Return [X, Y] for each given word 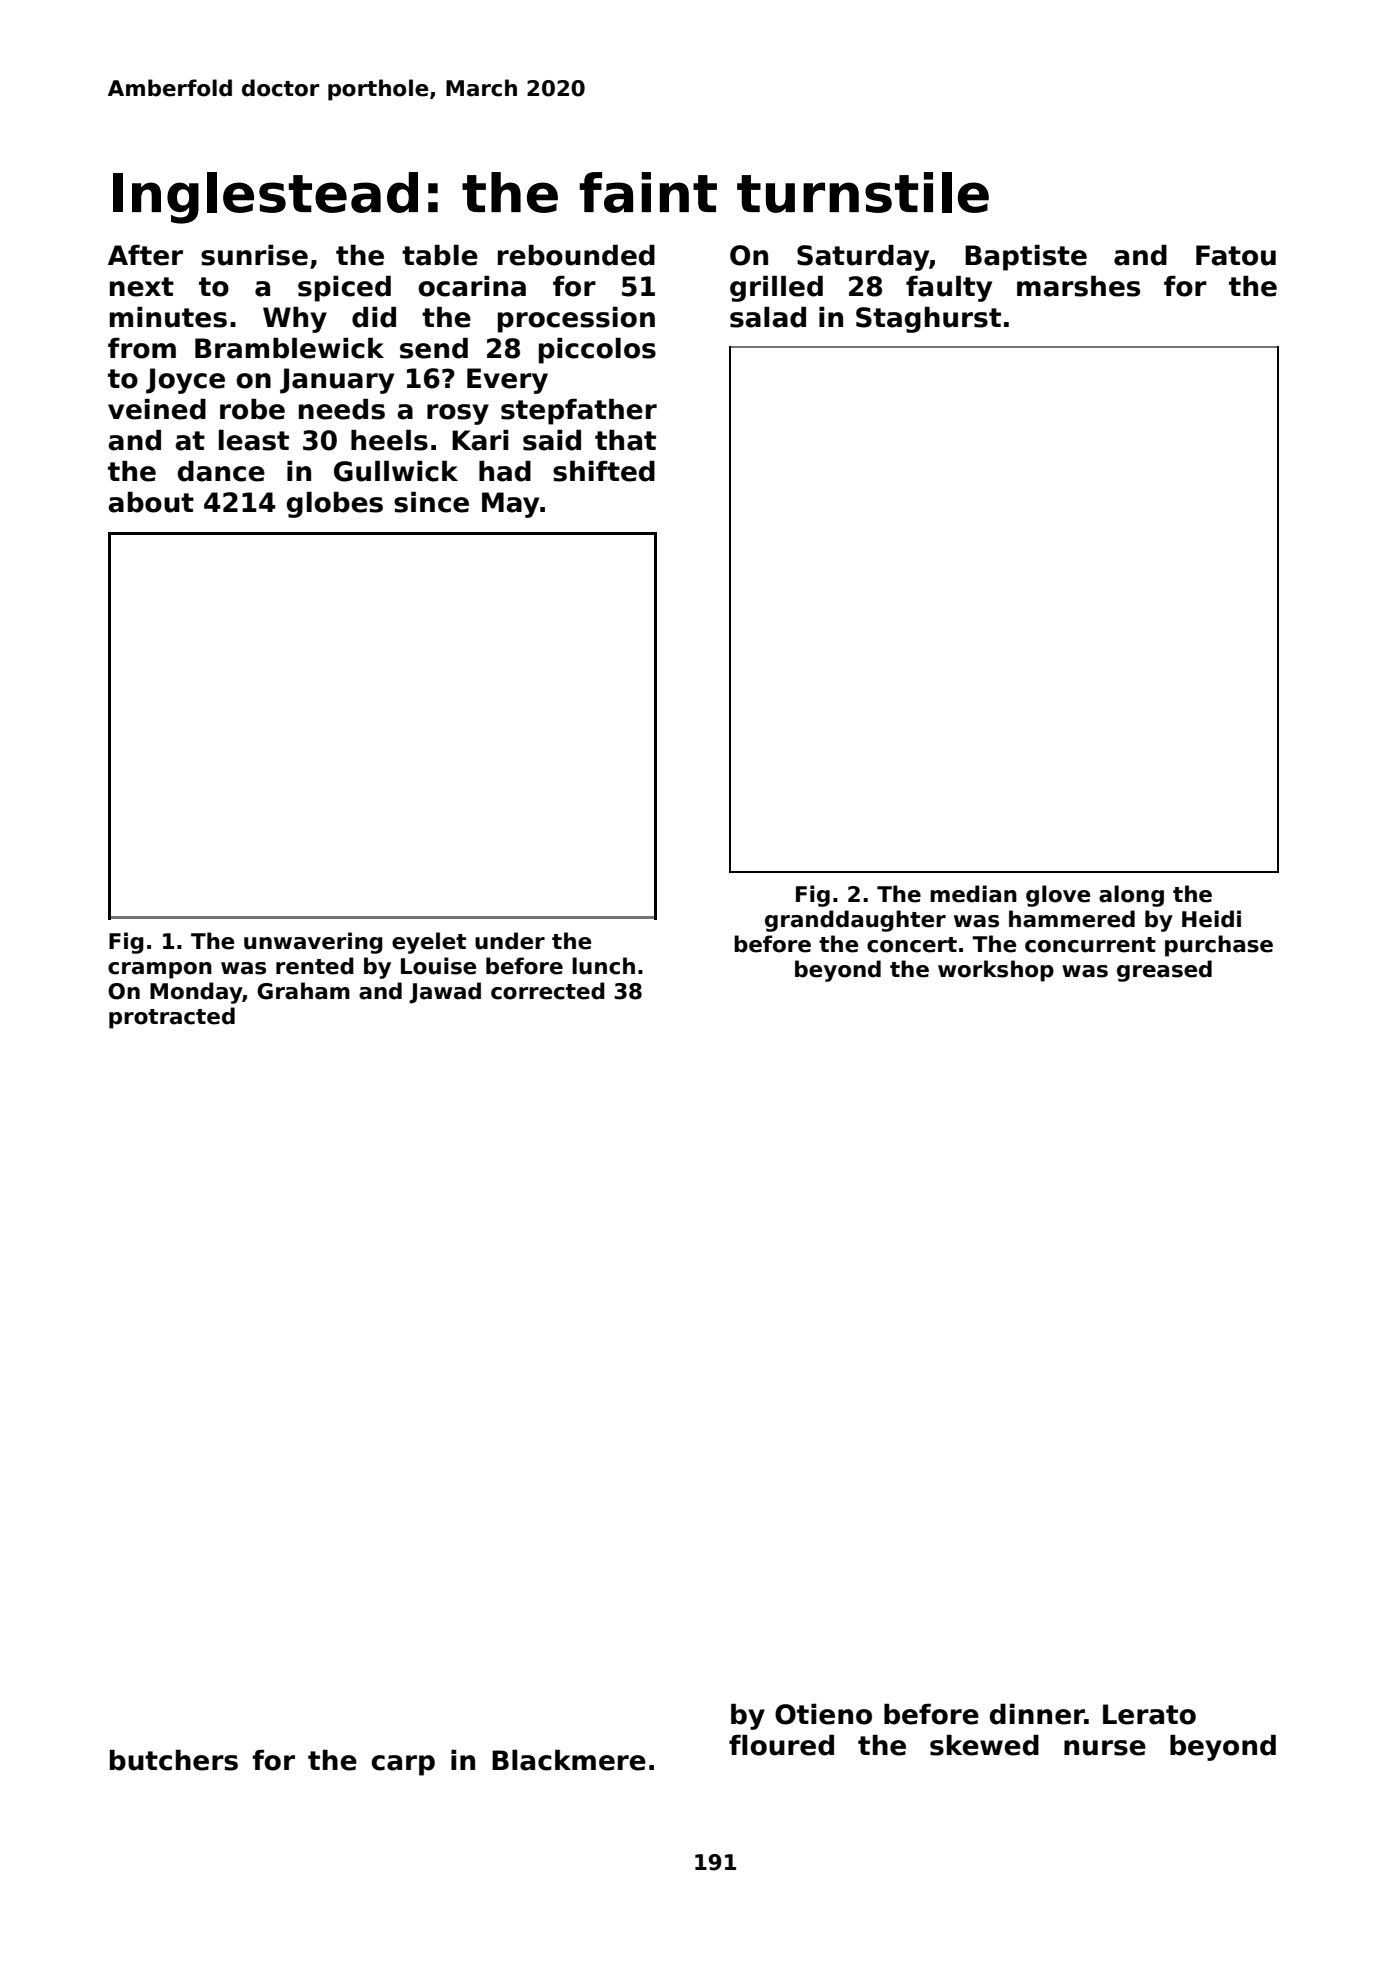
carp [403, 1765]
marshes [1078, 286]
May [510, 505]
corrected [548, 991]
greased [1164, 971]
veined [157, 409]
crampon [160, 970]
